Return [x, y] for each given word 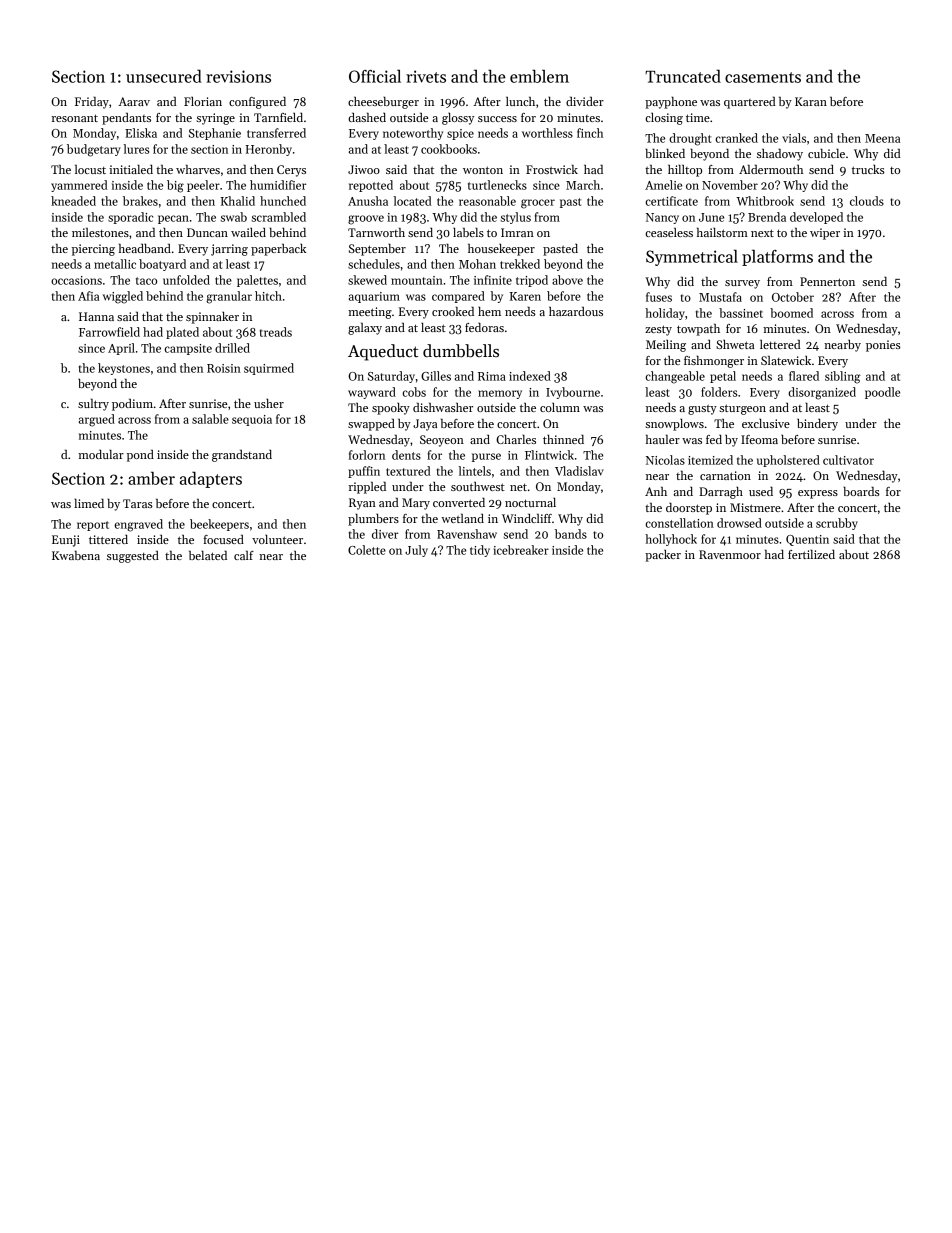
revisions [238, 76]
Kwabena [76, 555]
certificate [671, 201]
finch [590, 133]
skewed [367, 280]
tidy [480, 551]
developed [816, 218]
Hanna [96, 316]
